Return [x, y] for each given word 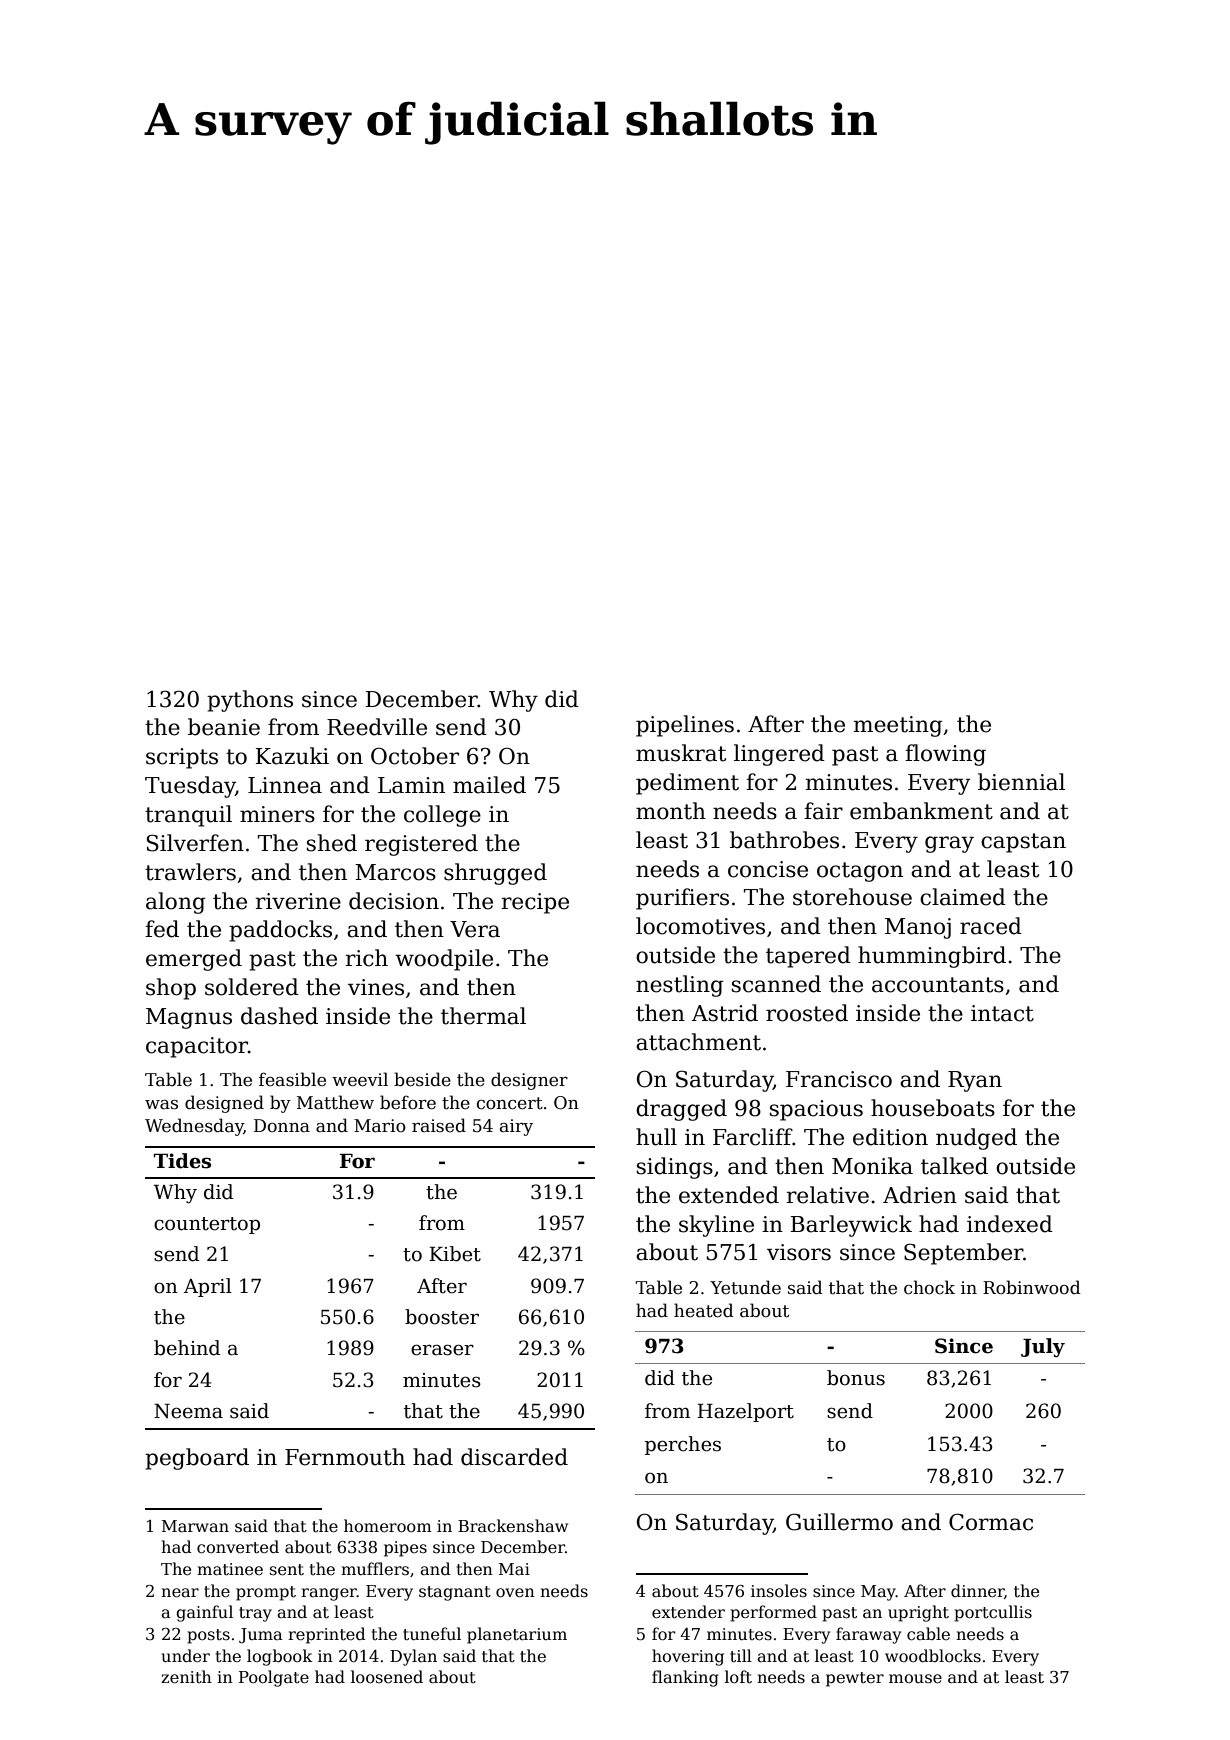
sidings [675, 1168]
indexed [1010, 1224]
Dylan [413, 1657]
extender [688, 1612]
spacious [816, 1110]
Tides [182, 1161]
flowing [945, 755]
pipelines [685, 726]
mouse [915, 1679]
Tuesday [190, 787]
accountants [938, 985]
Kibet [455, 1254]
